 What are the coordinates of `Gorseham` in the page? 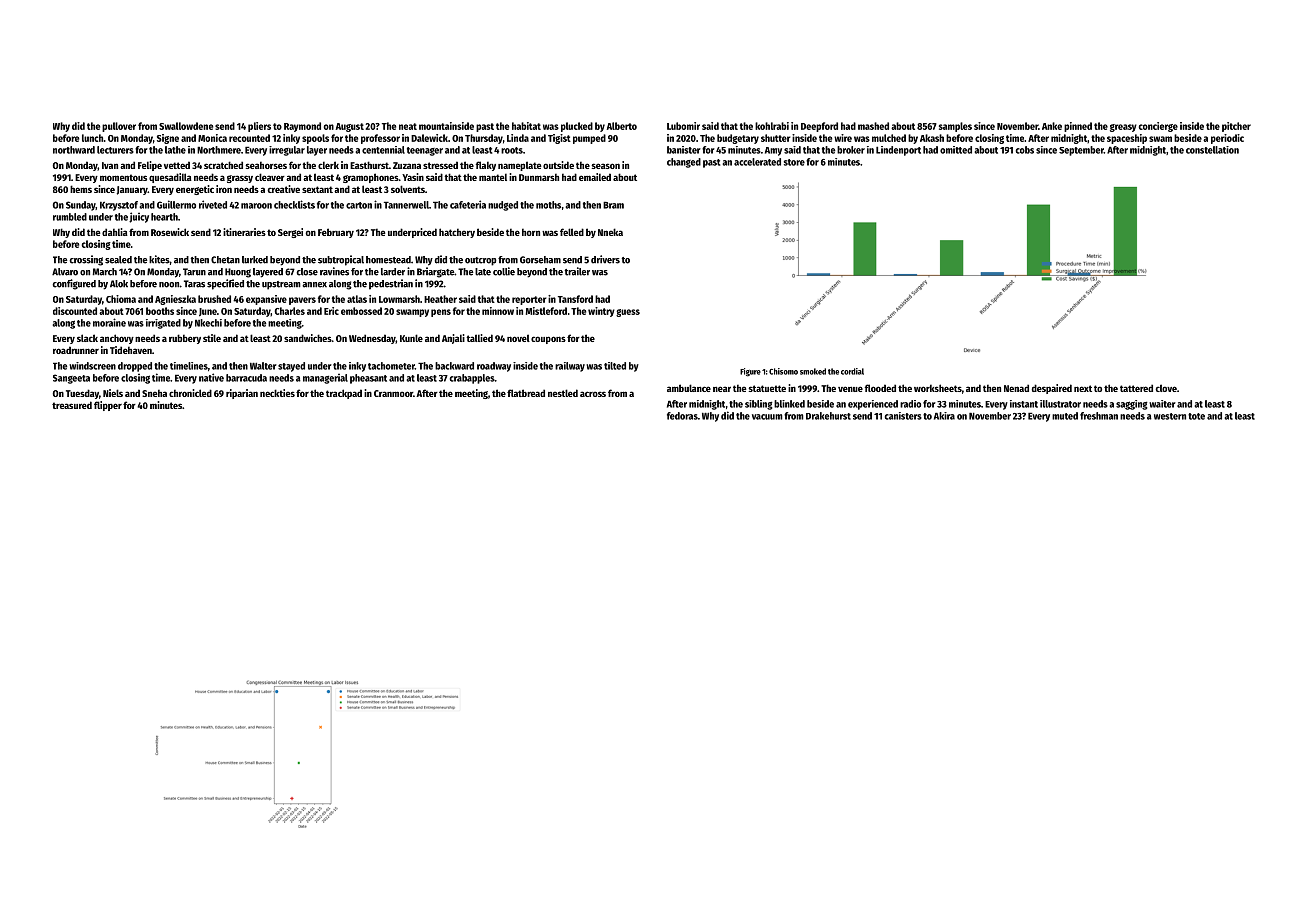 It's located at (540, 260).
